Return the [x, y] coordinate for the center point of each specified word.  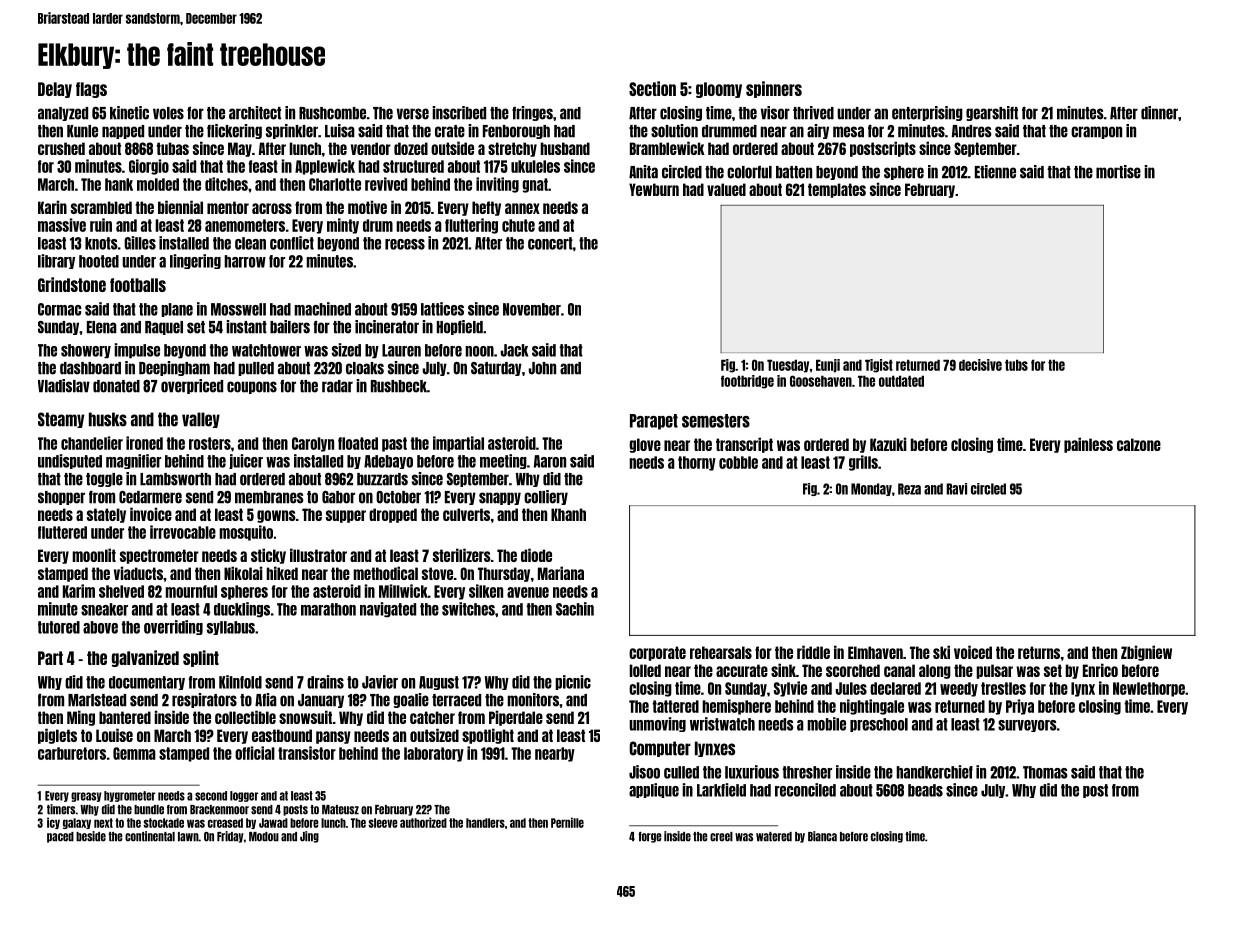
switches [468, 609]
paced [60, 837]
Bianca [822, 836]
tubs [1016, 365]
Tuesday [788, 366]
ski [941, 652]
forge [650, 837]
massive [62, 225]
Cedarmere [150, 497]
